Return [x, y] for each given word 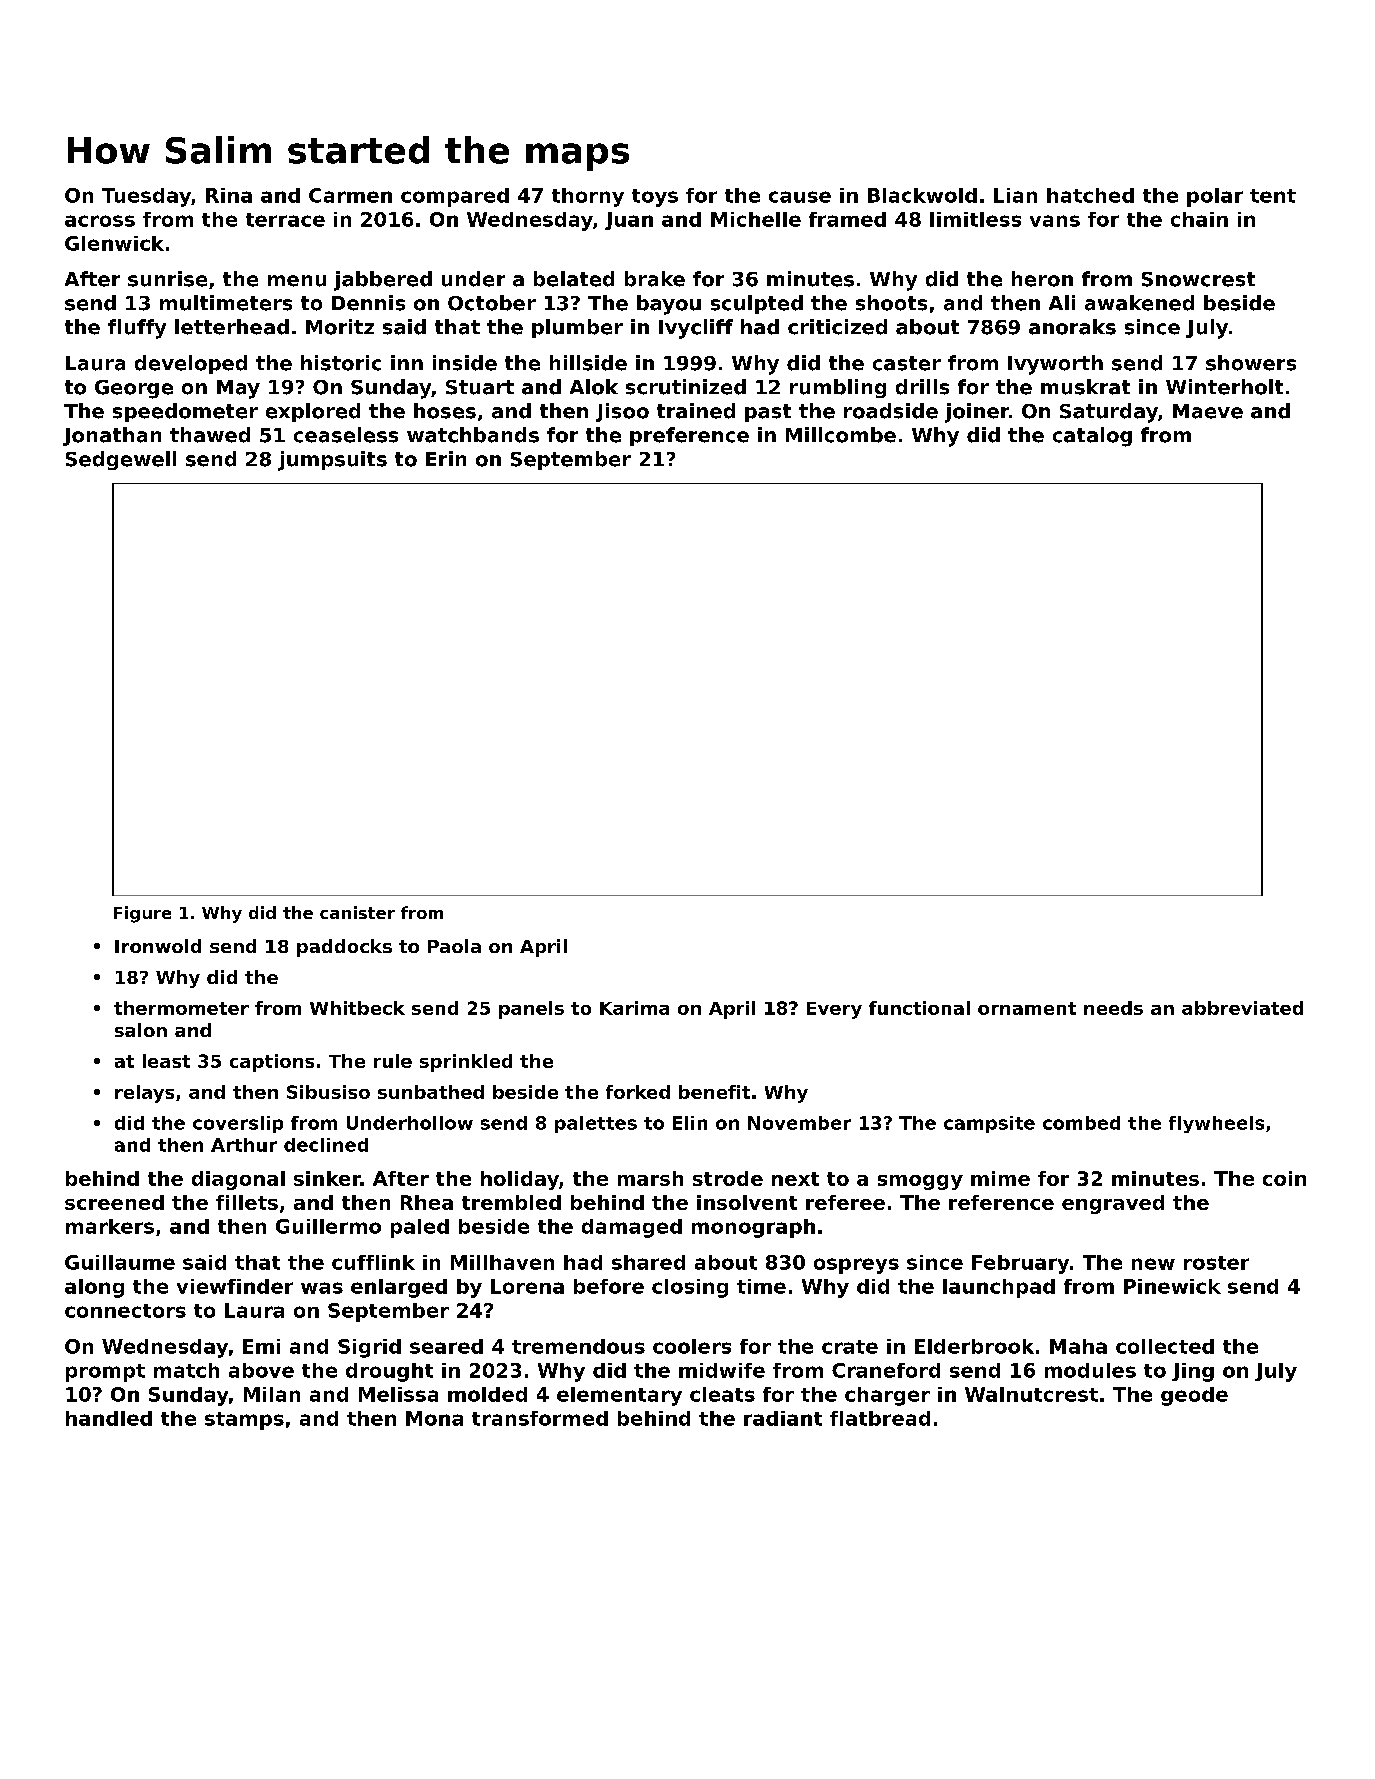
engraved [1113, 1204]
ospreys [856, 1266]
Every [834, 1010]
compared [455, 197]
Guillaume [120, 1262]
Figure [142, 914]
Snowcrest [1198, 279]
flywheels [1216, 1124]
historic [341, 363]
